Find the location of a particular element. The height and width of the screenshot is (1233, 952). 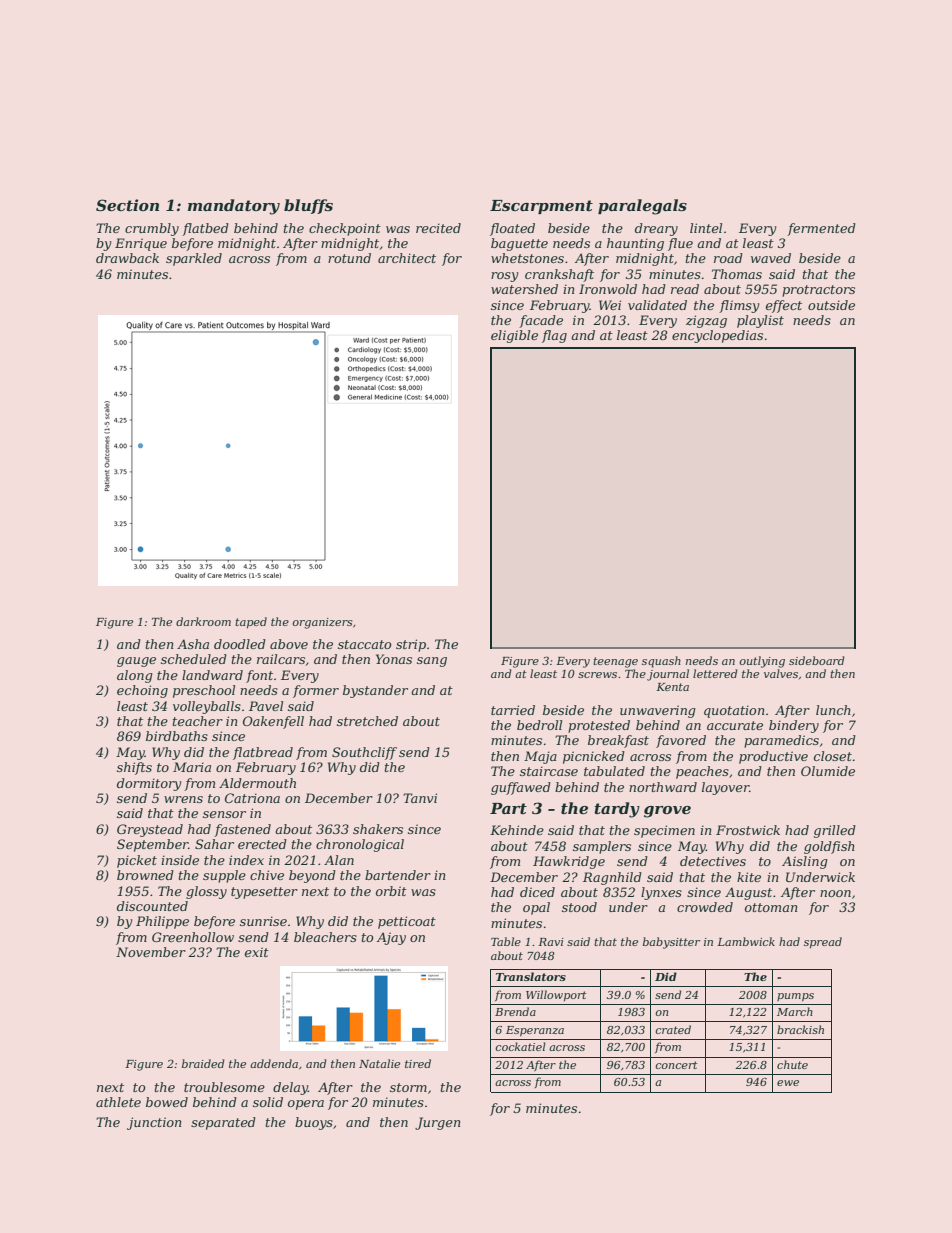

gauge is located at coordinates (136, 662).
